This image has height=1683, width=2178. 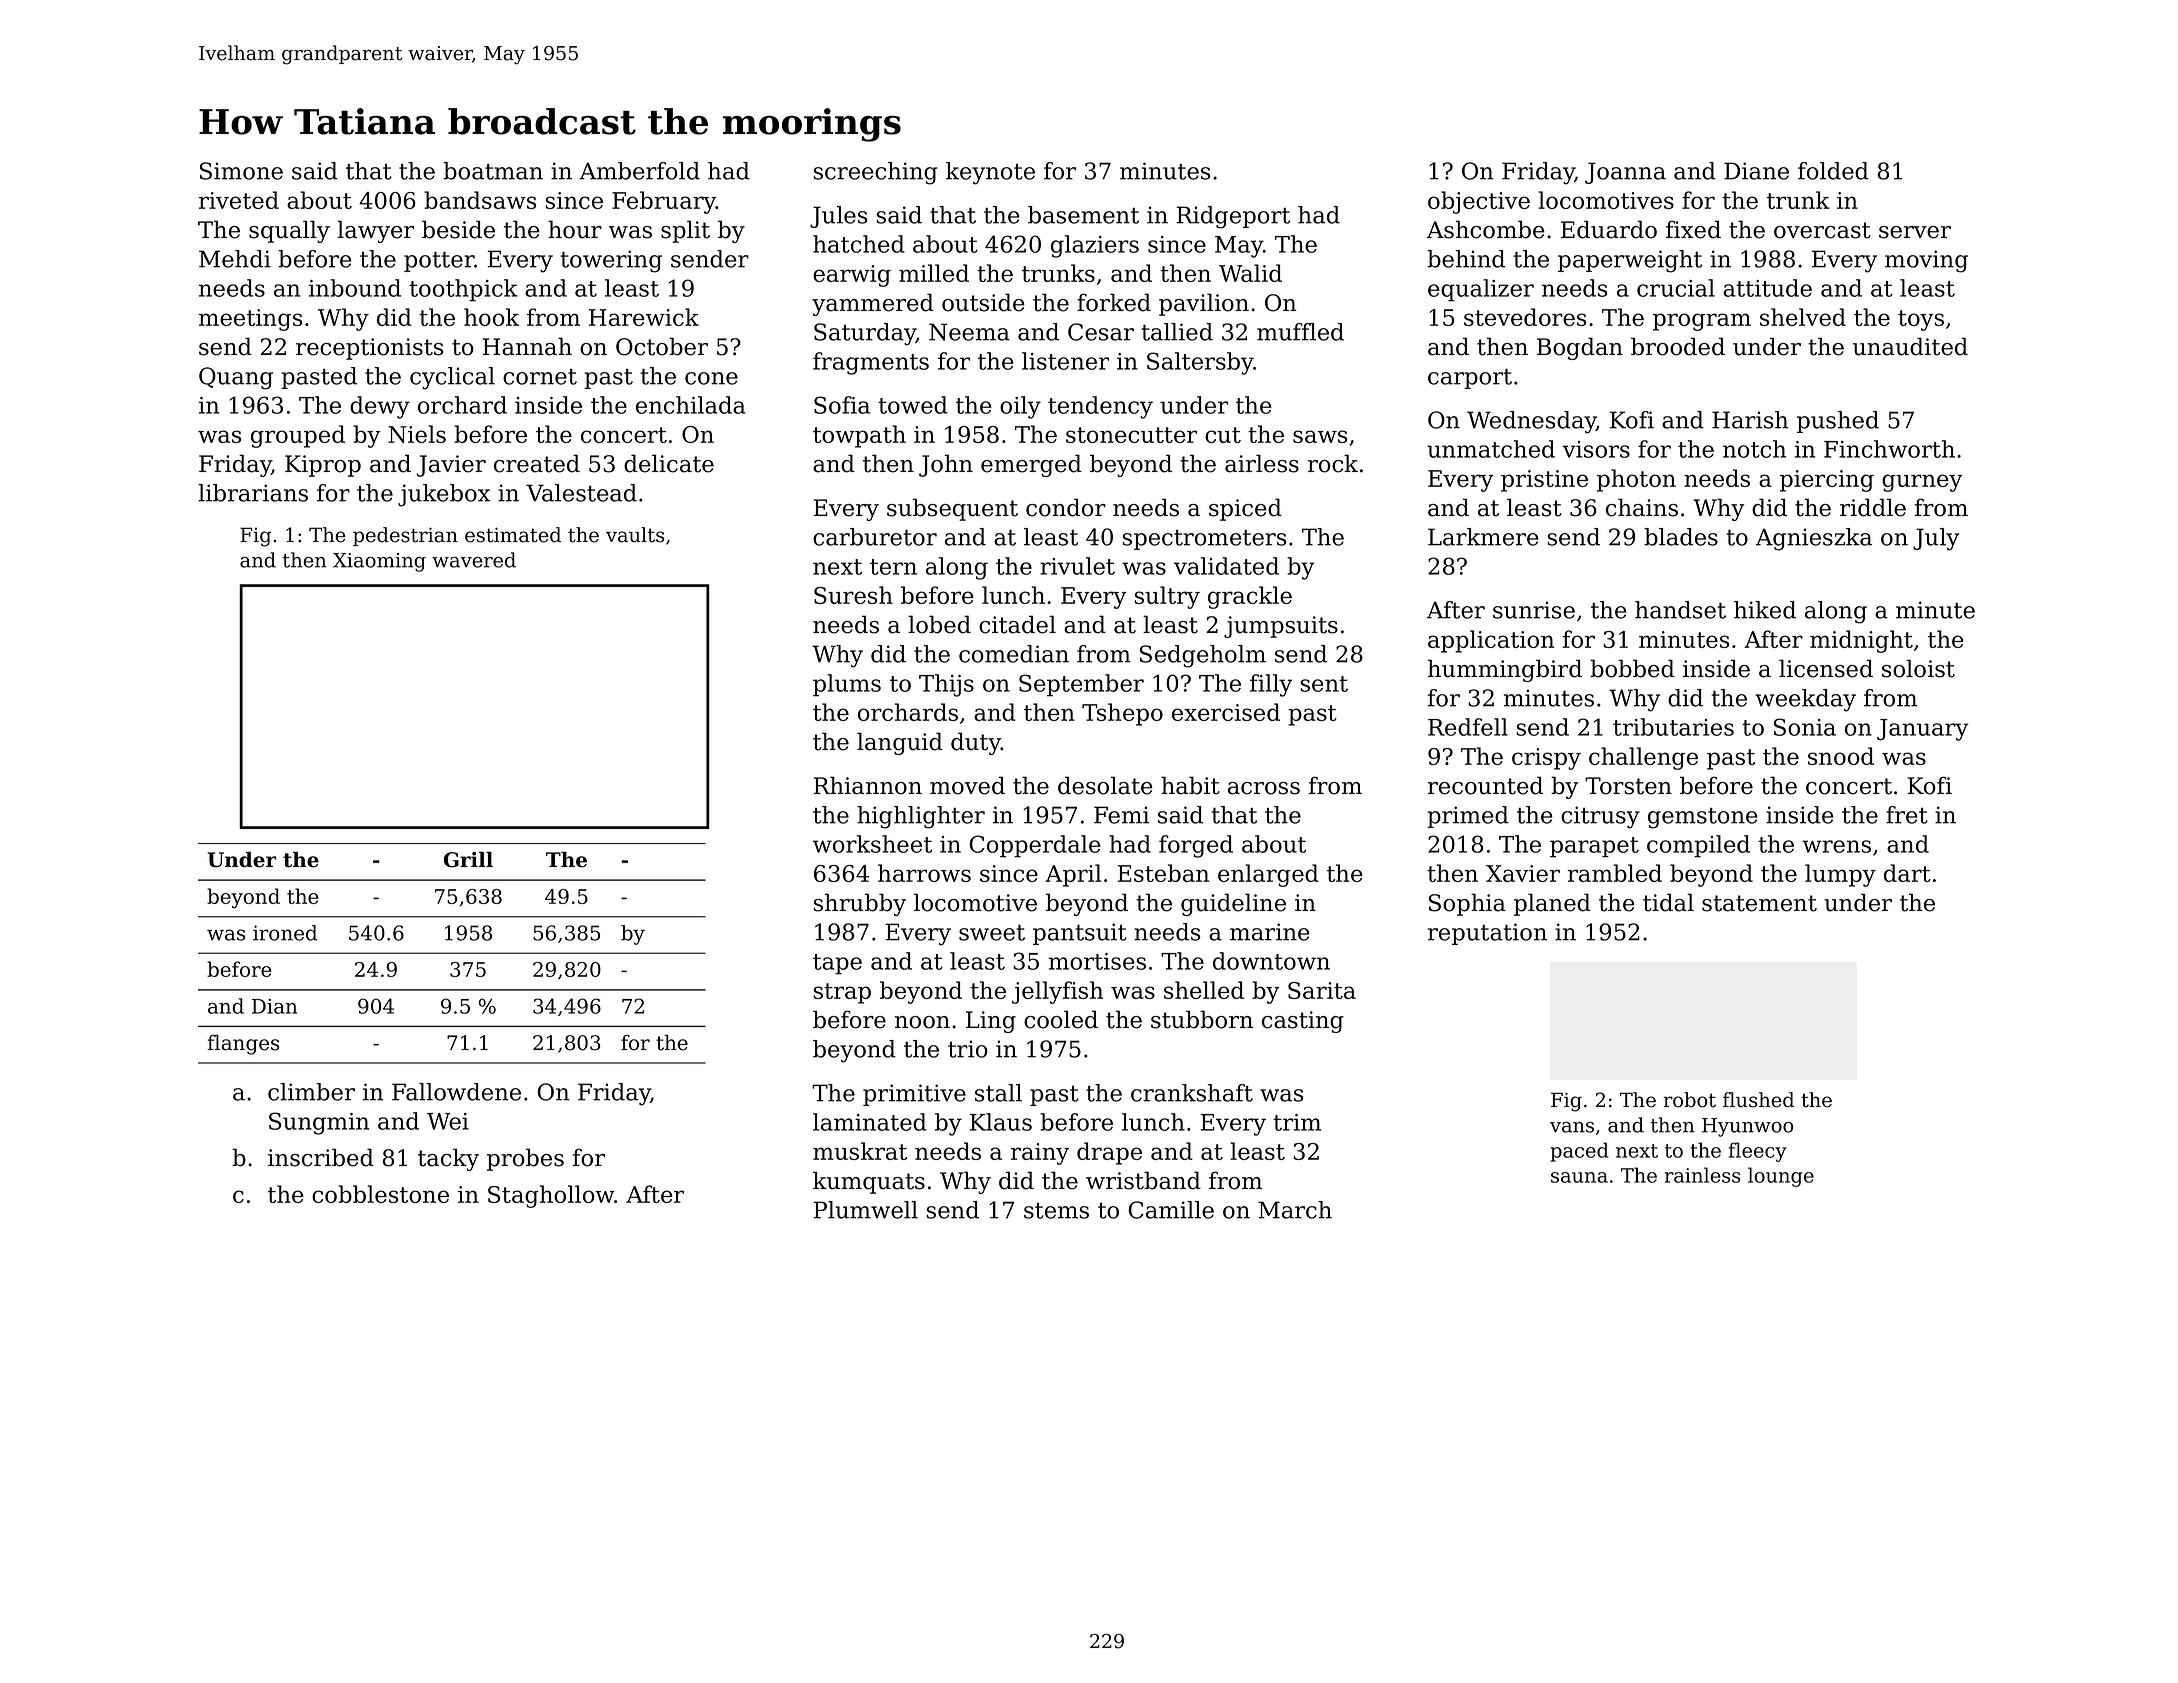 I want to click on keynote, so click(x=990, y=173).
